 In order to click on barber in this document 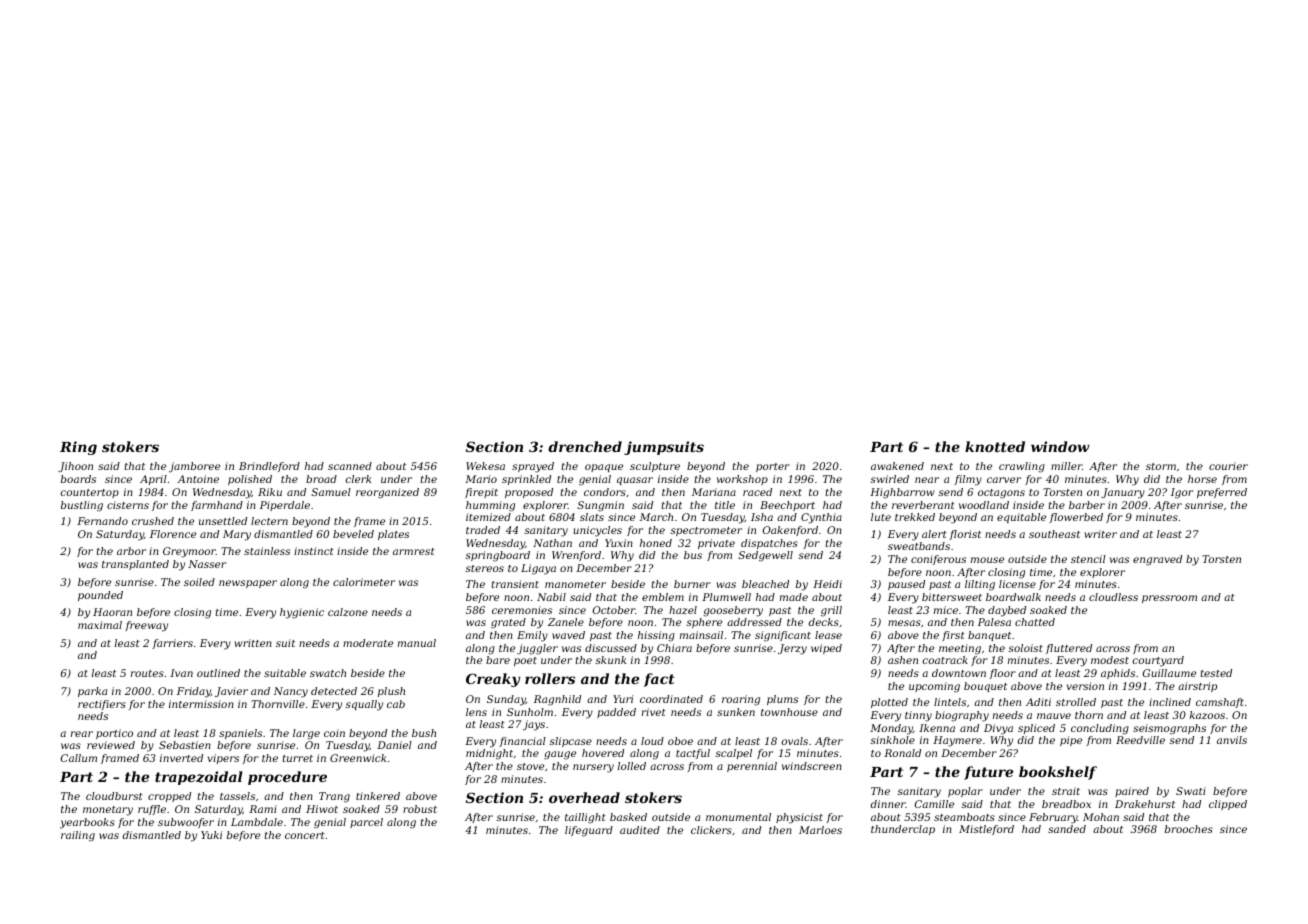, I will do `click(1087, 505)`.
